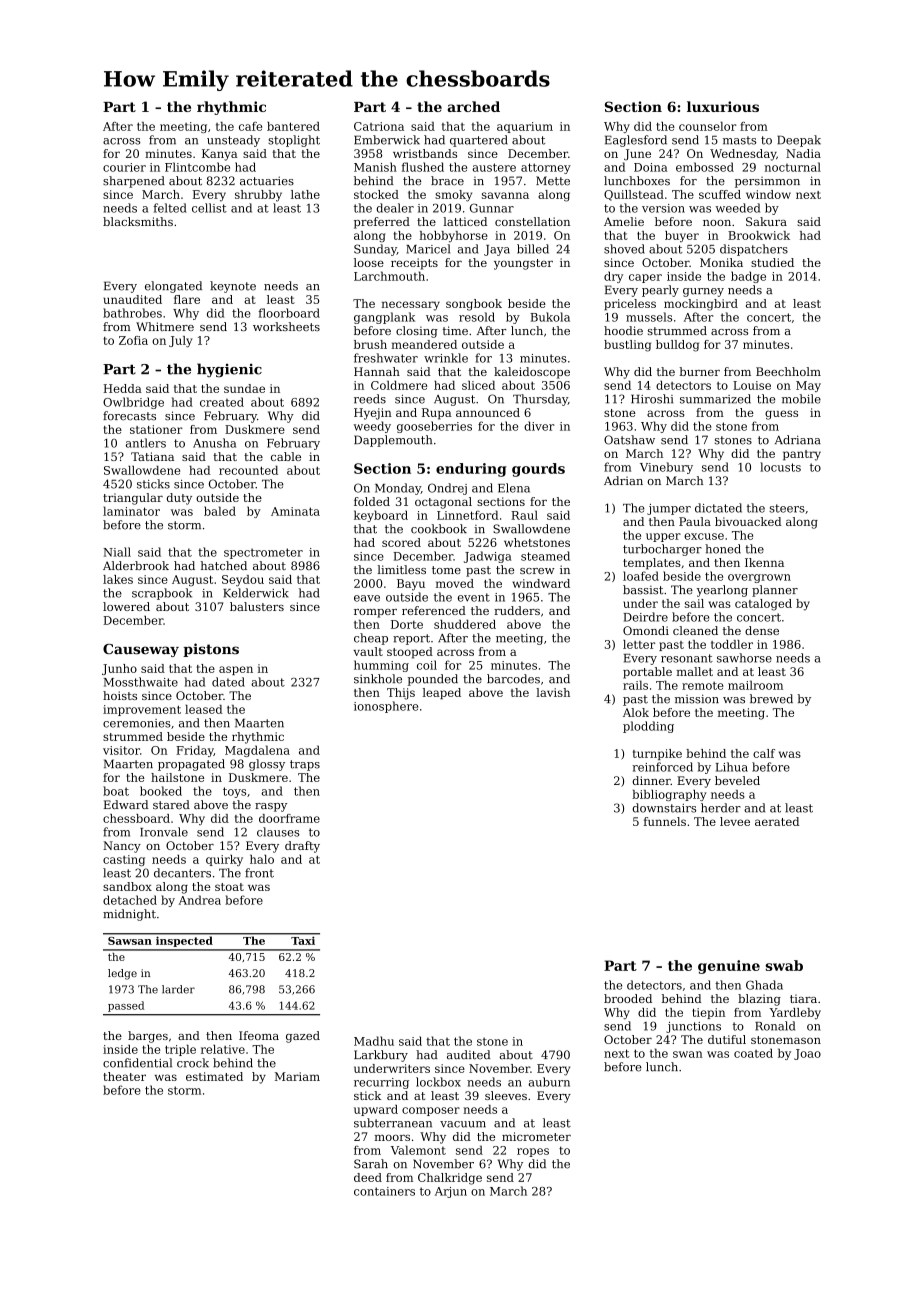  What do you see at coordinates (220, 511) in the document?
I see `baled` at bounding box center [220, 511].
